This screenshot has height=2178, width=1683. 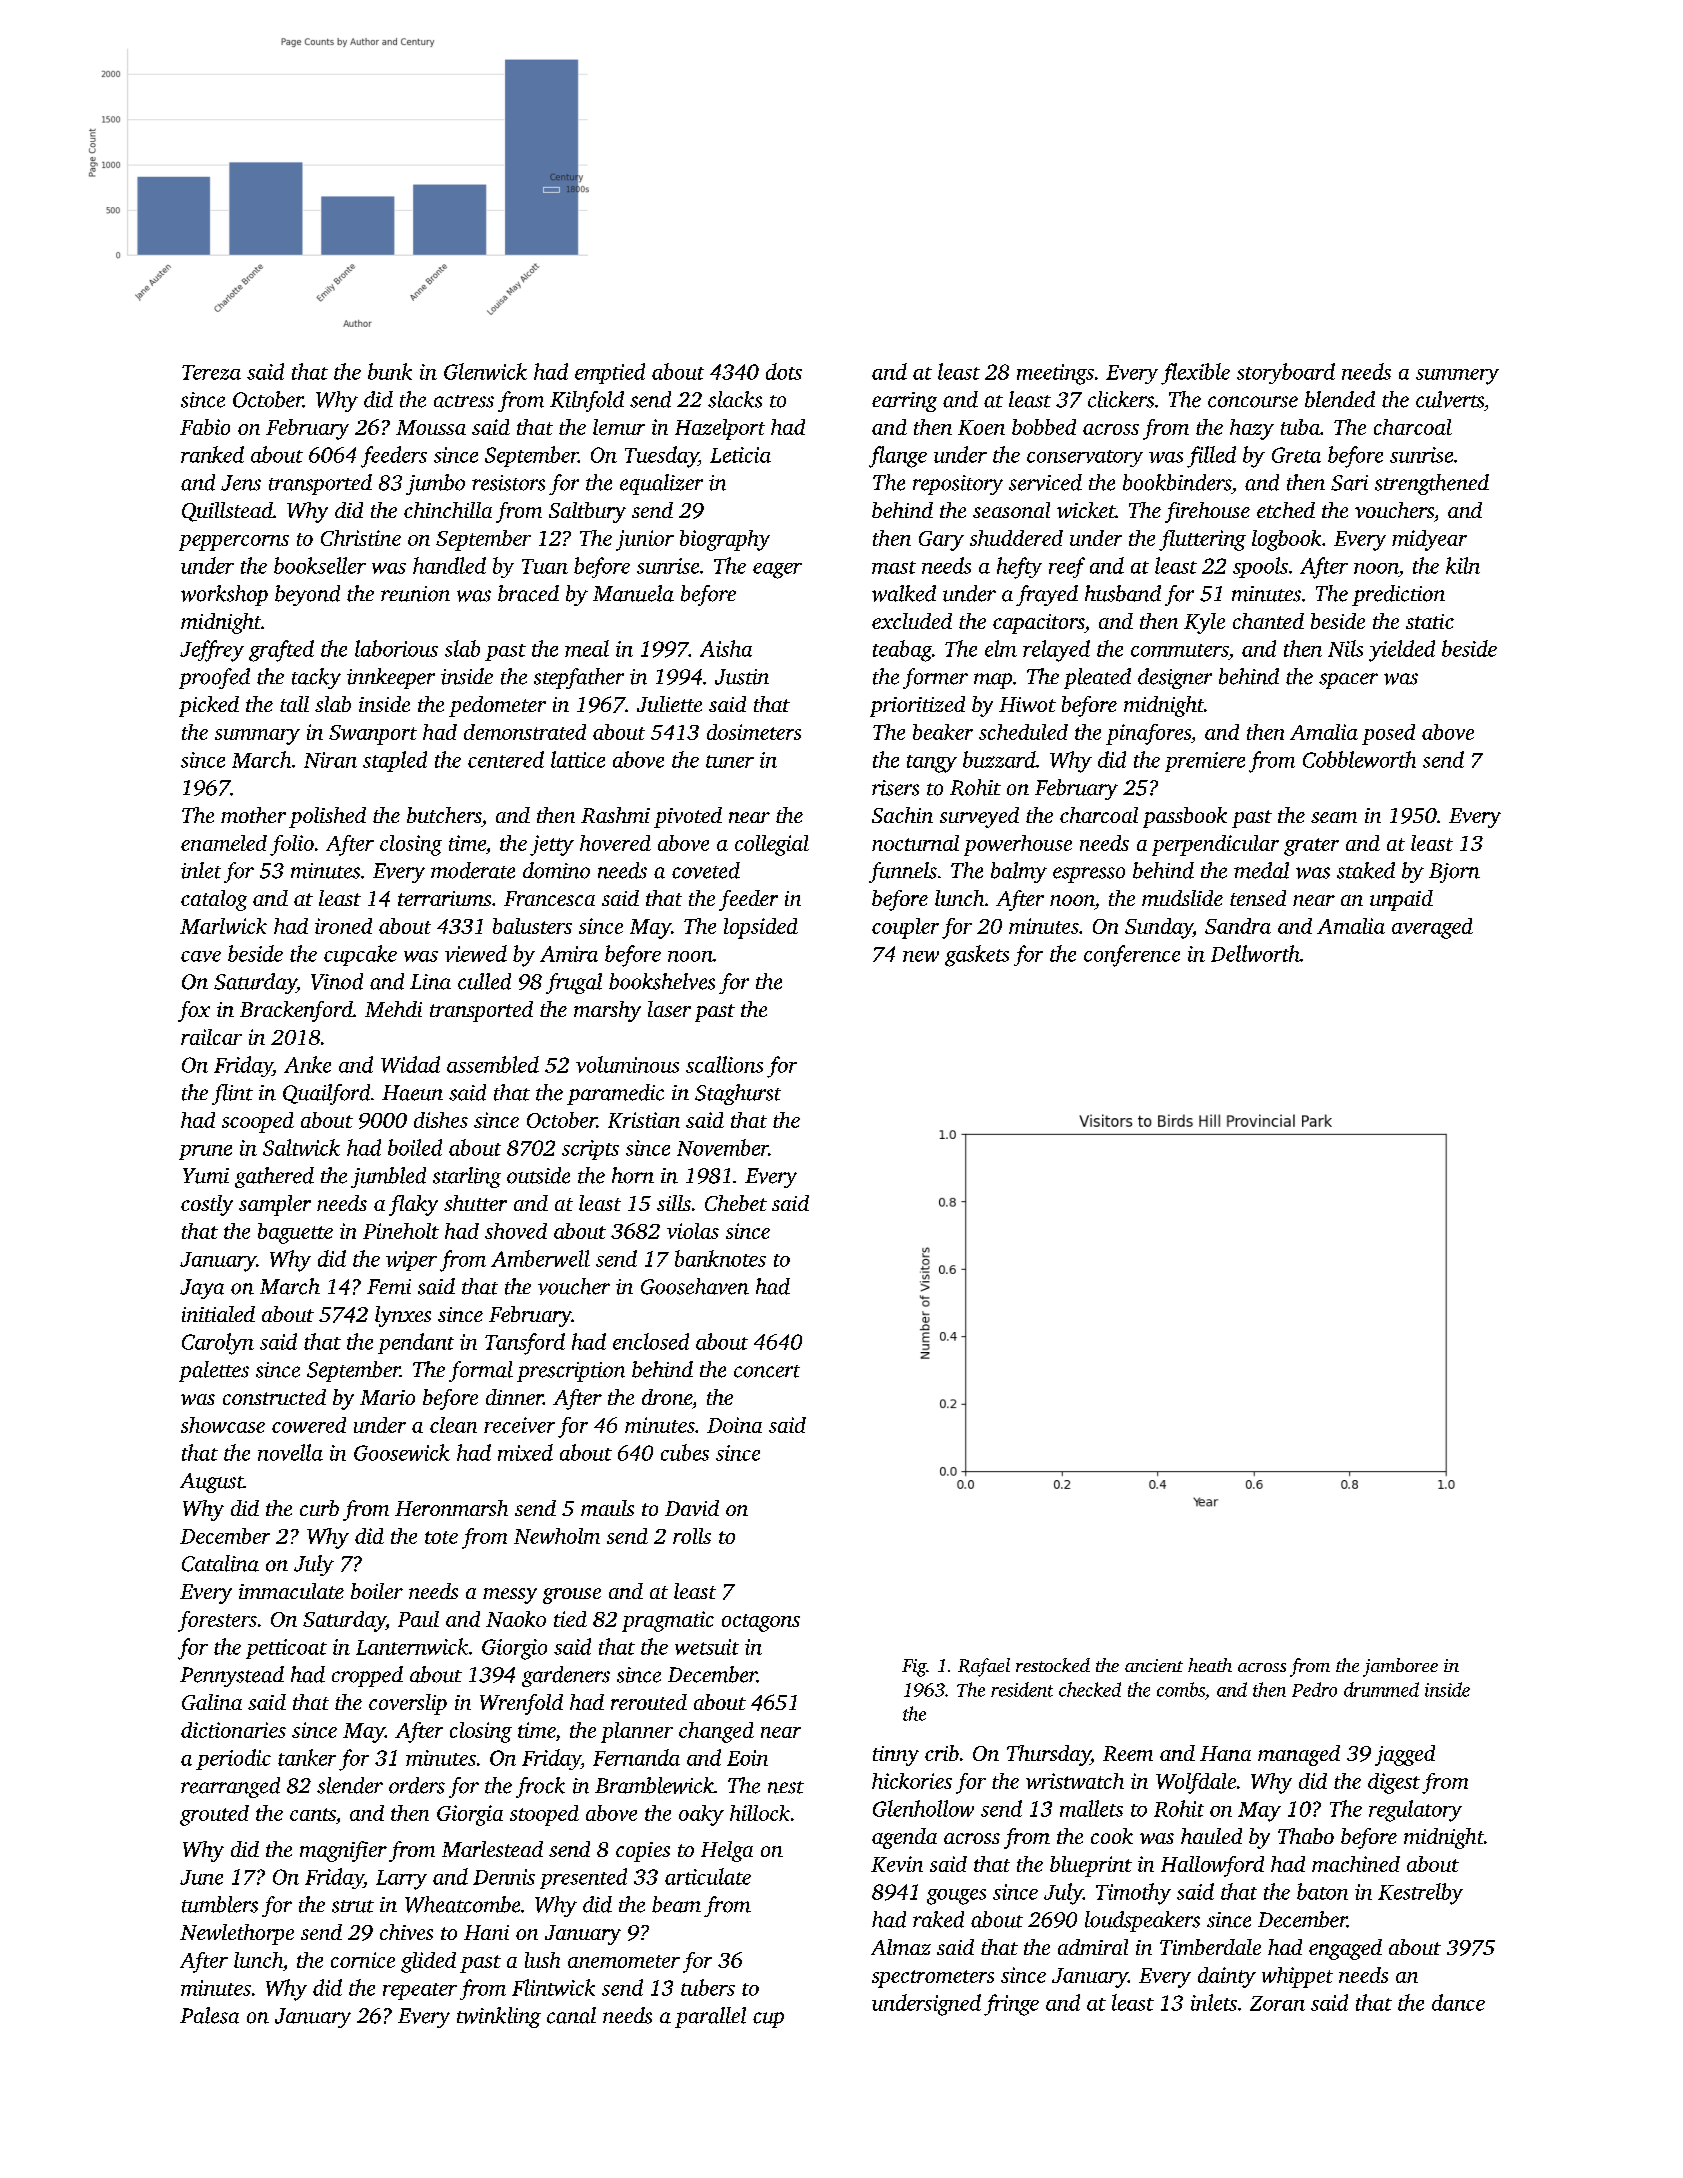 What do you see at coordinates (211, 1037) in the screenshot?
I see `railcar` at bounding box center [211, 1037].
